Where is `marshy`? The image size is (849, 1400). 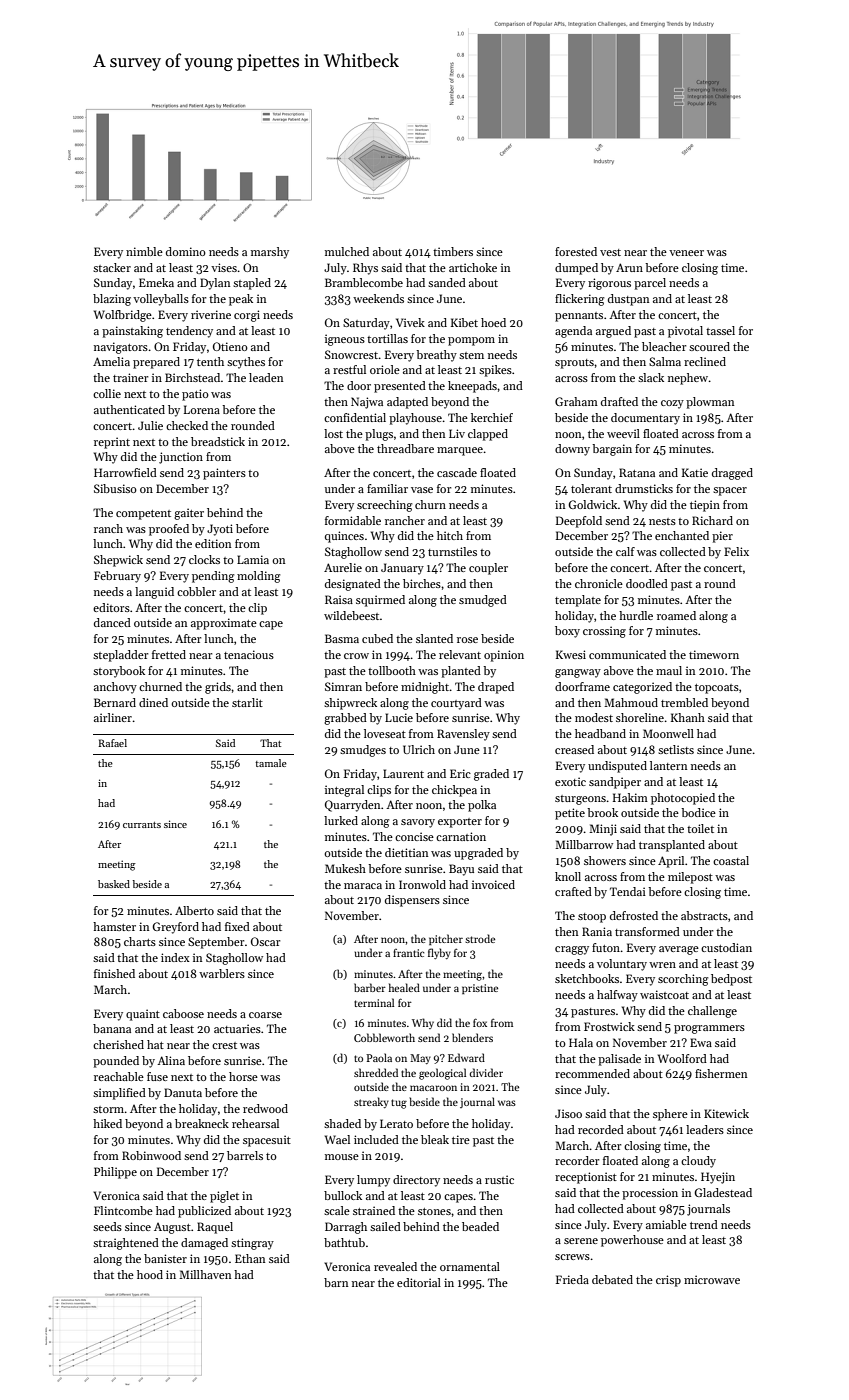
marshy is located at coordinates (270, 253).
